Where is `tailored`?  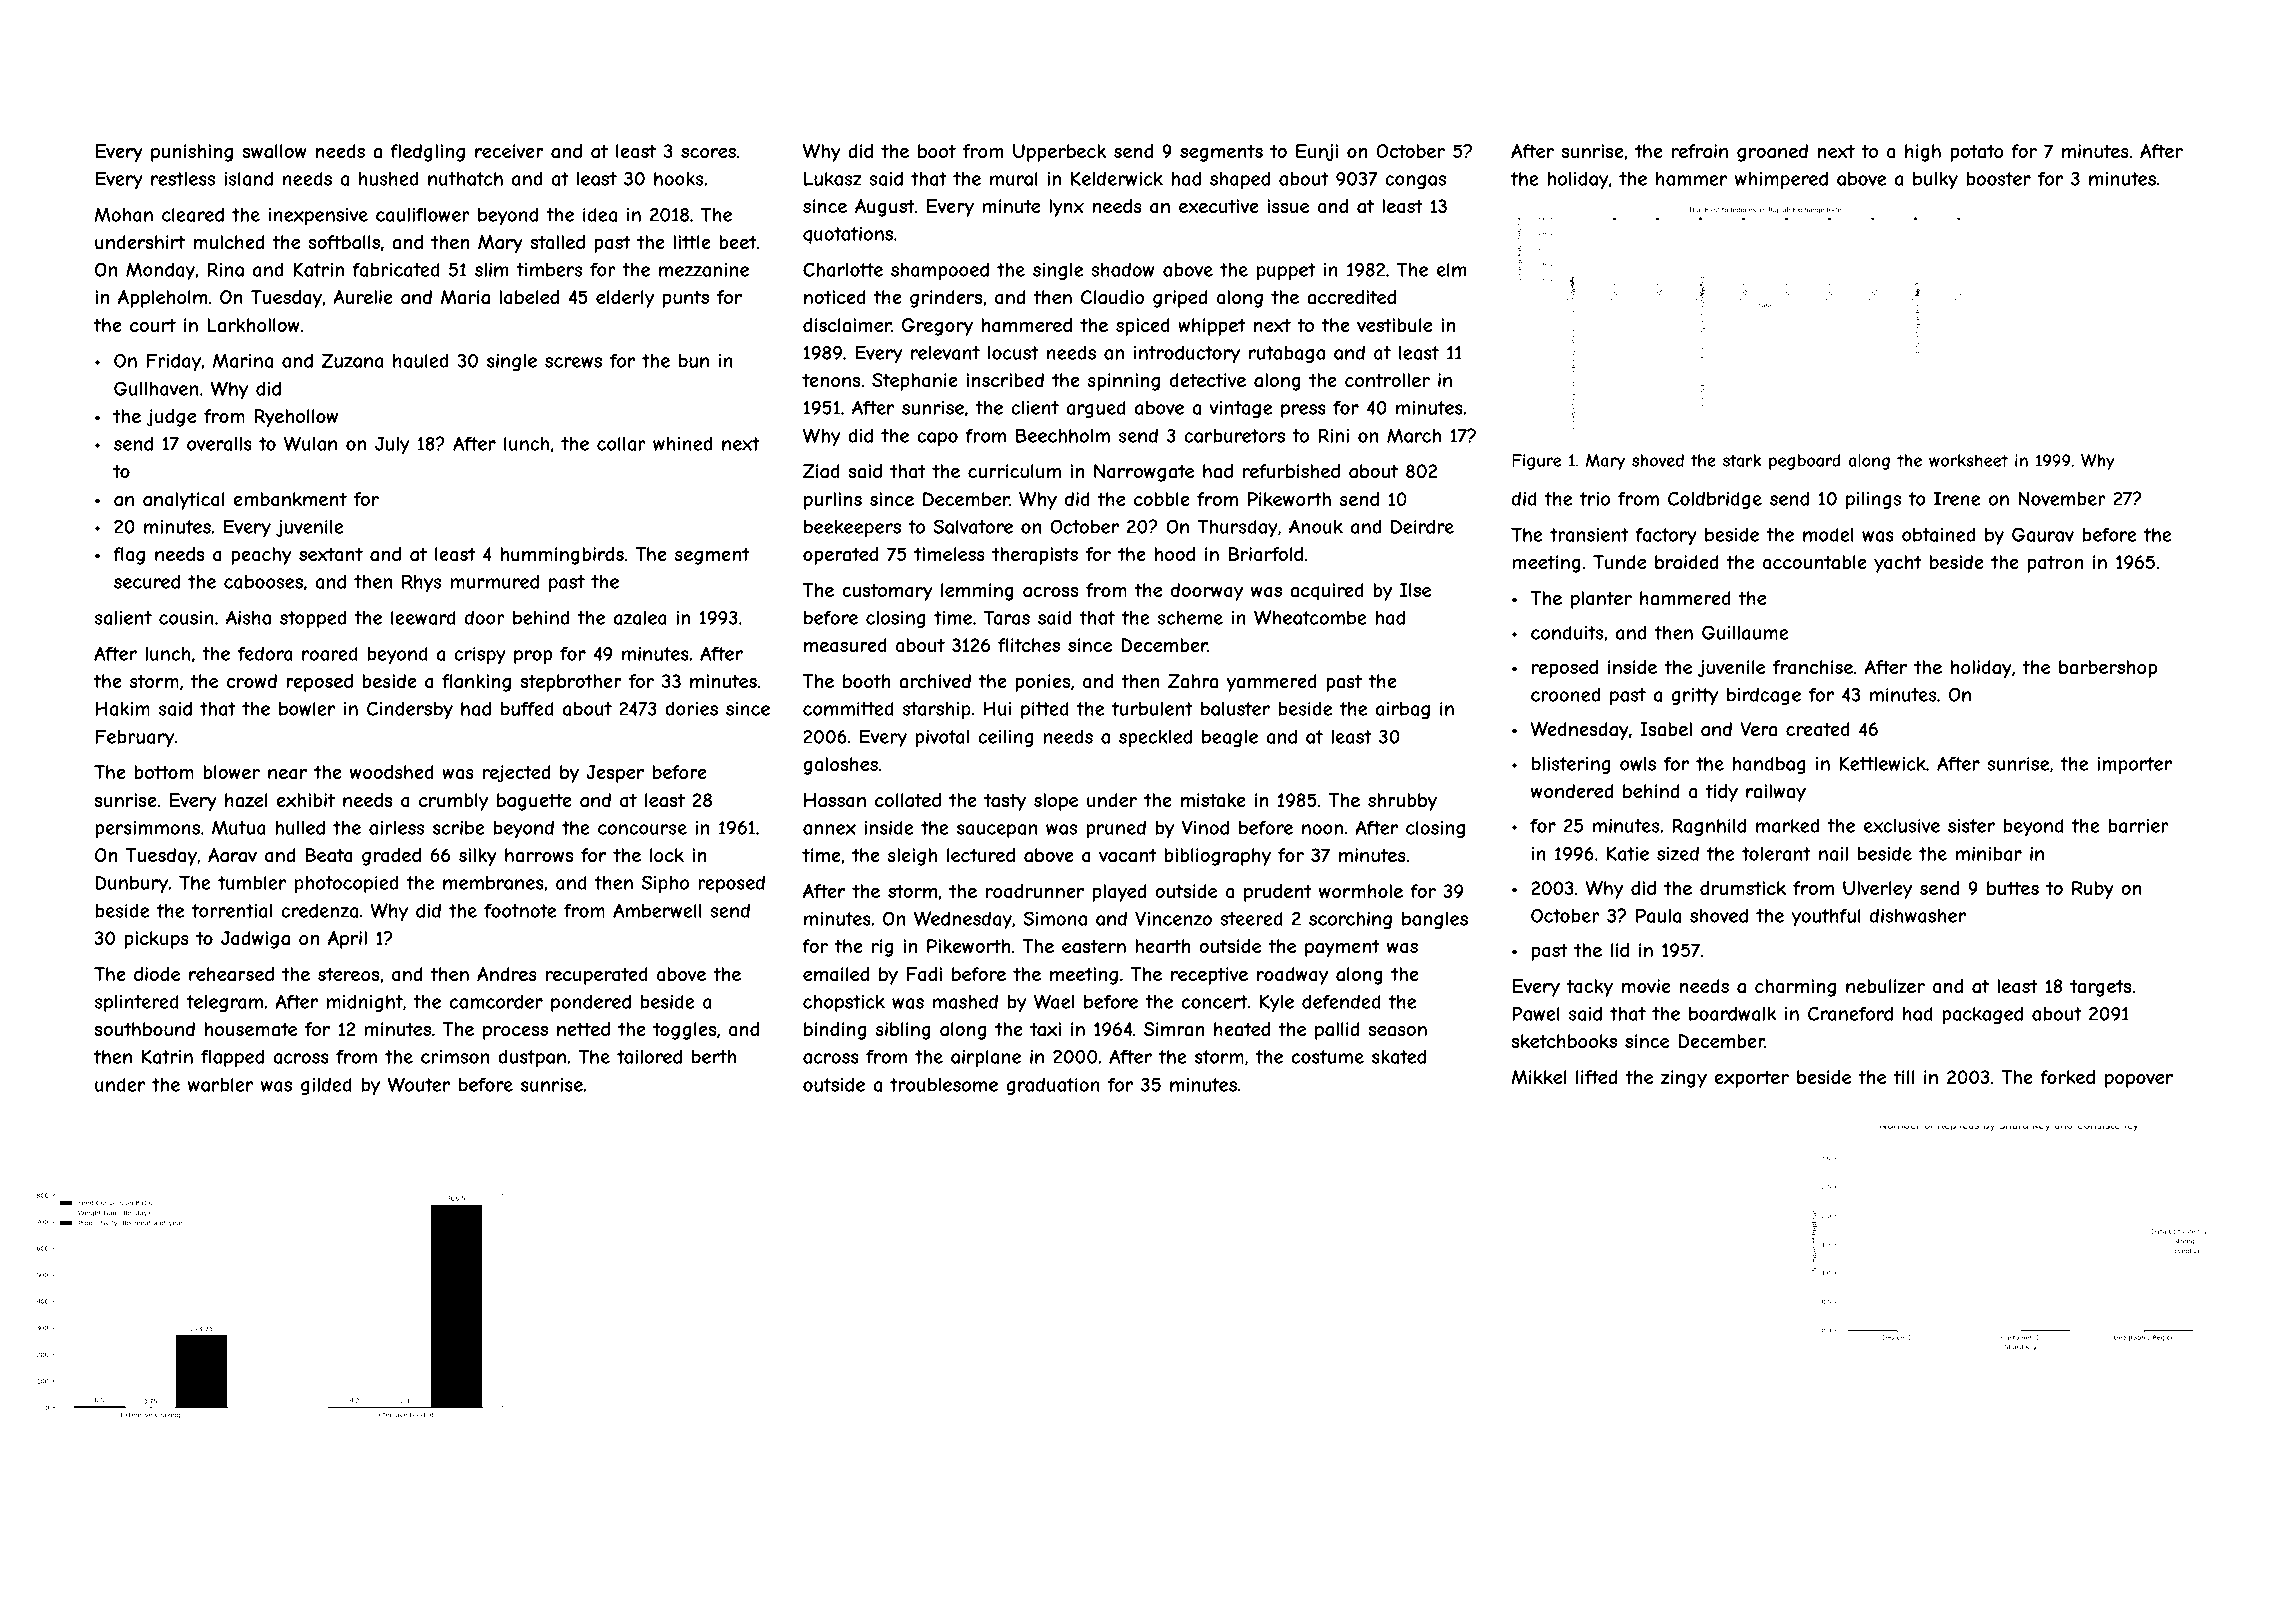 tailored is located at coordinates (649, 1057).
